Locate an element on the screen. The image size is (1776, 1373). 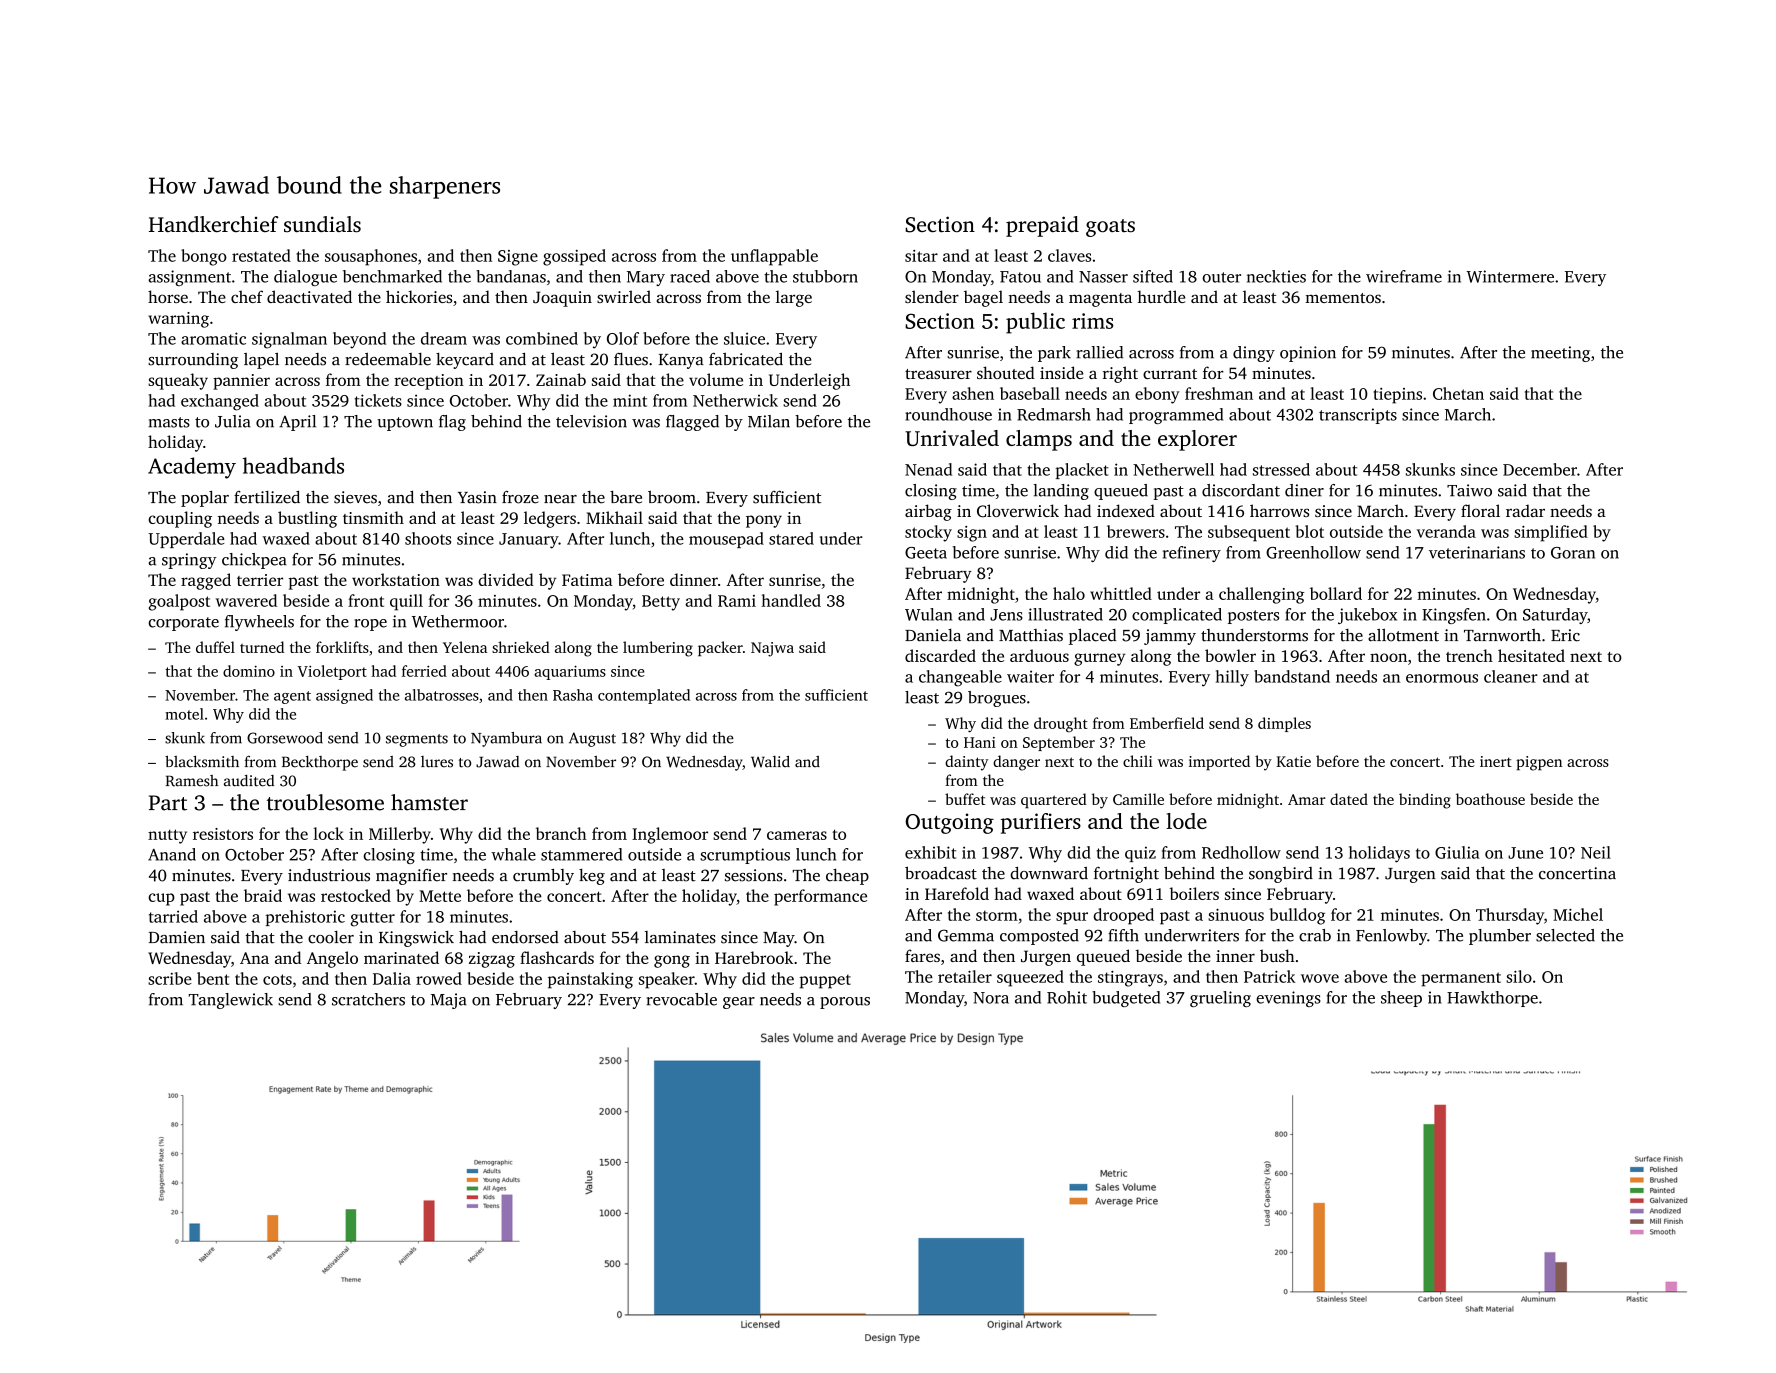
Harefold is located at coordinates (957, 893).
